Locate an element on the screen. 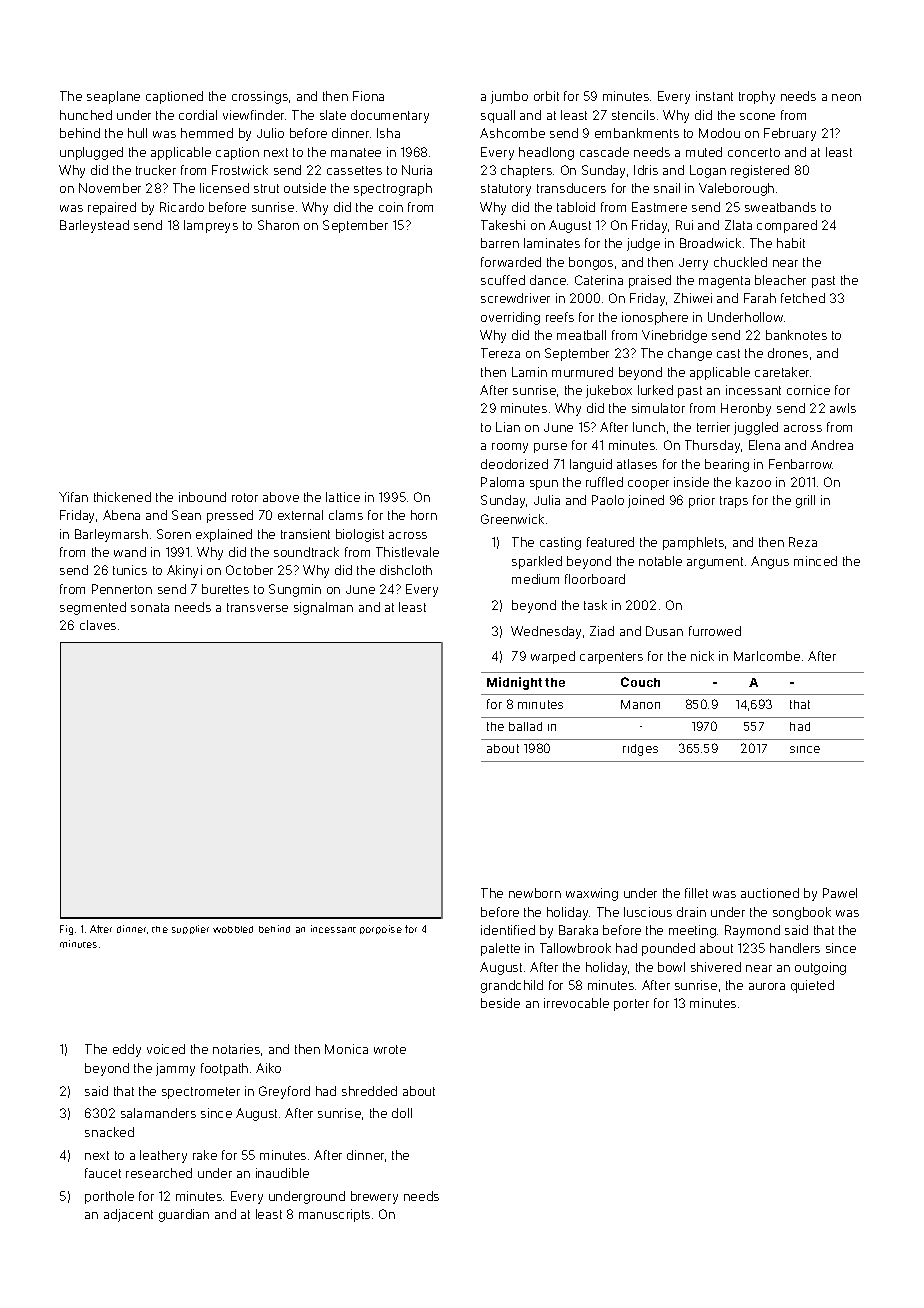 Image resolution: width=924 pixels, height=1308 pixels. scuffed is located at coordinates (503, 280).
